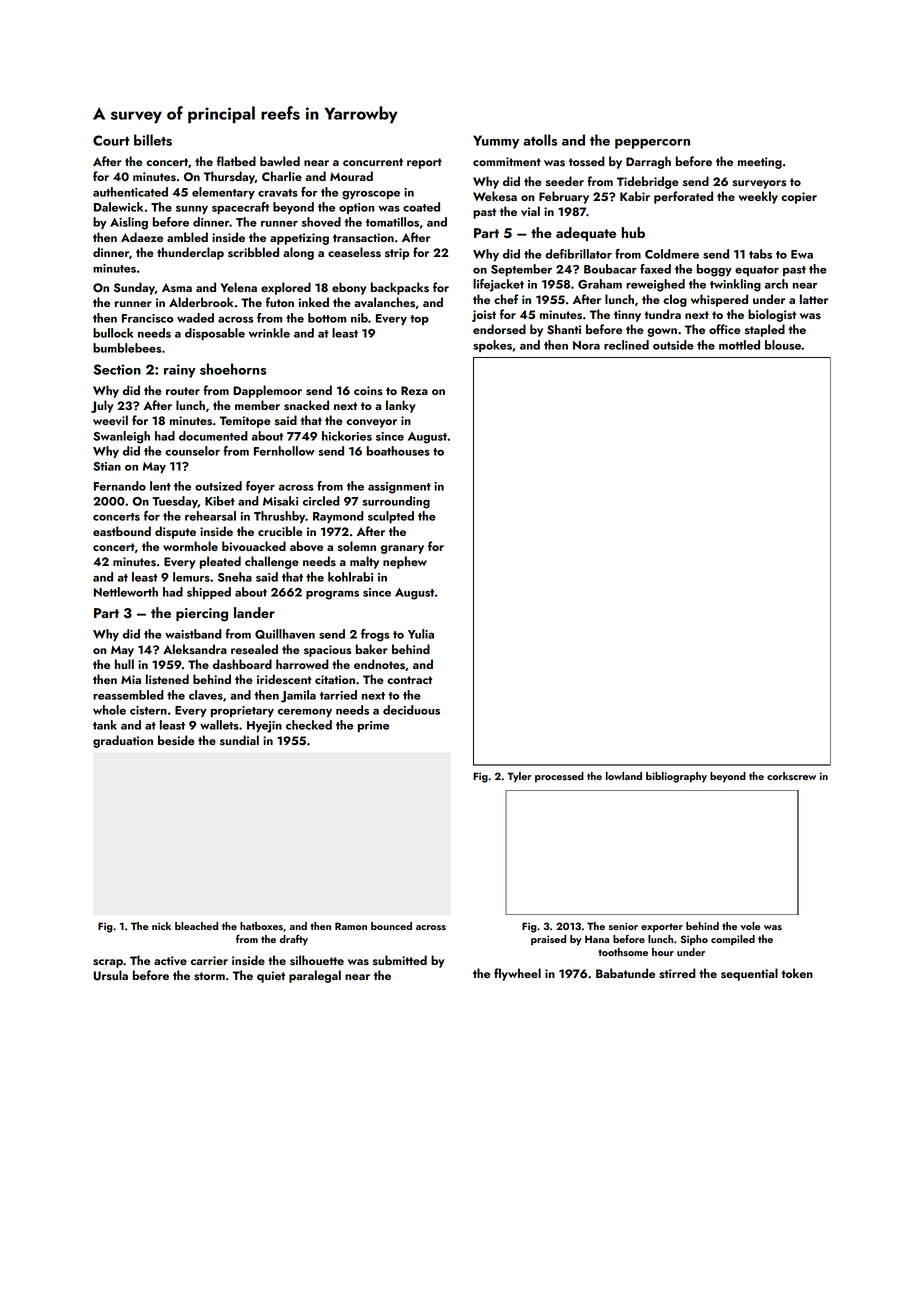 The height and width of the image is (1308, 924). I want to click on processed, so click(559, 777).
